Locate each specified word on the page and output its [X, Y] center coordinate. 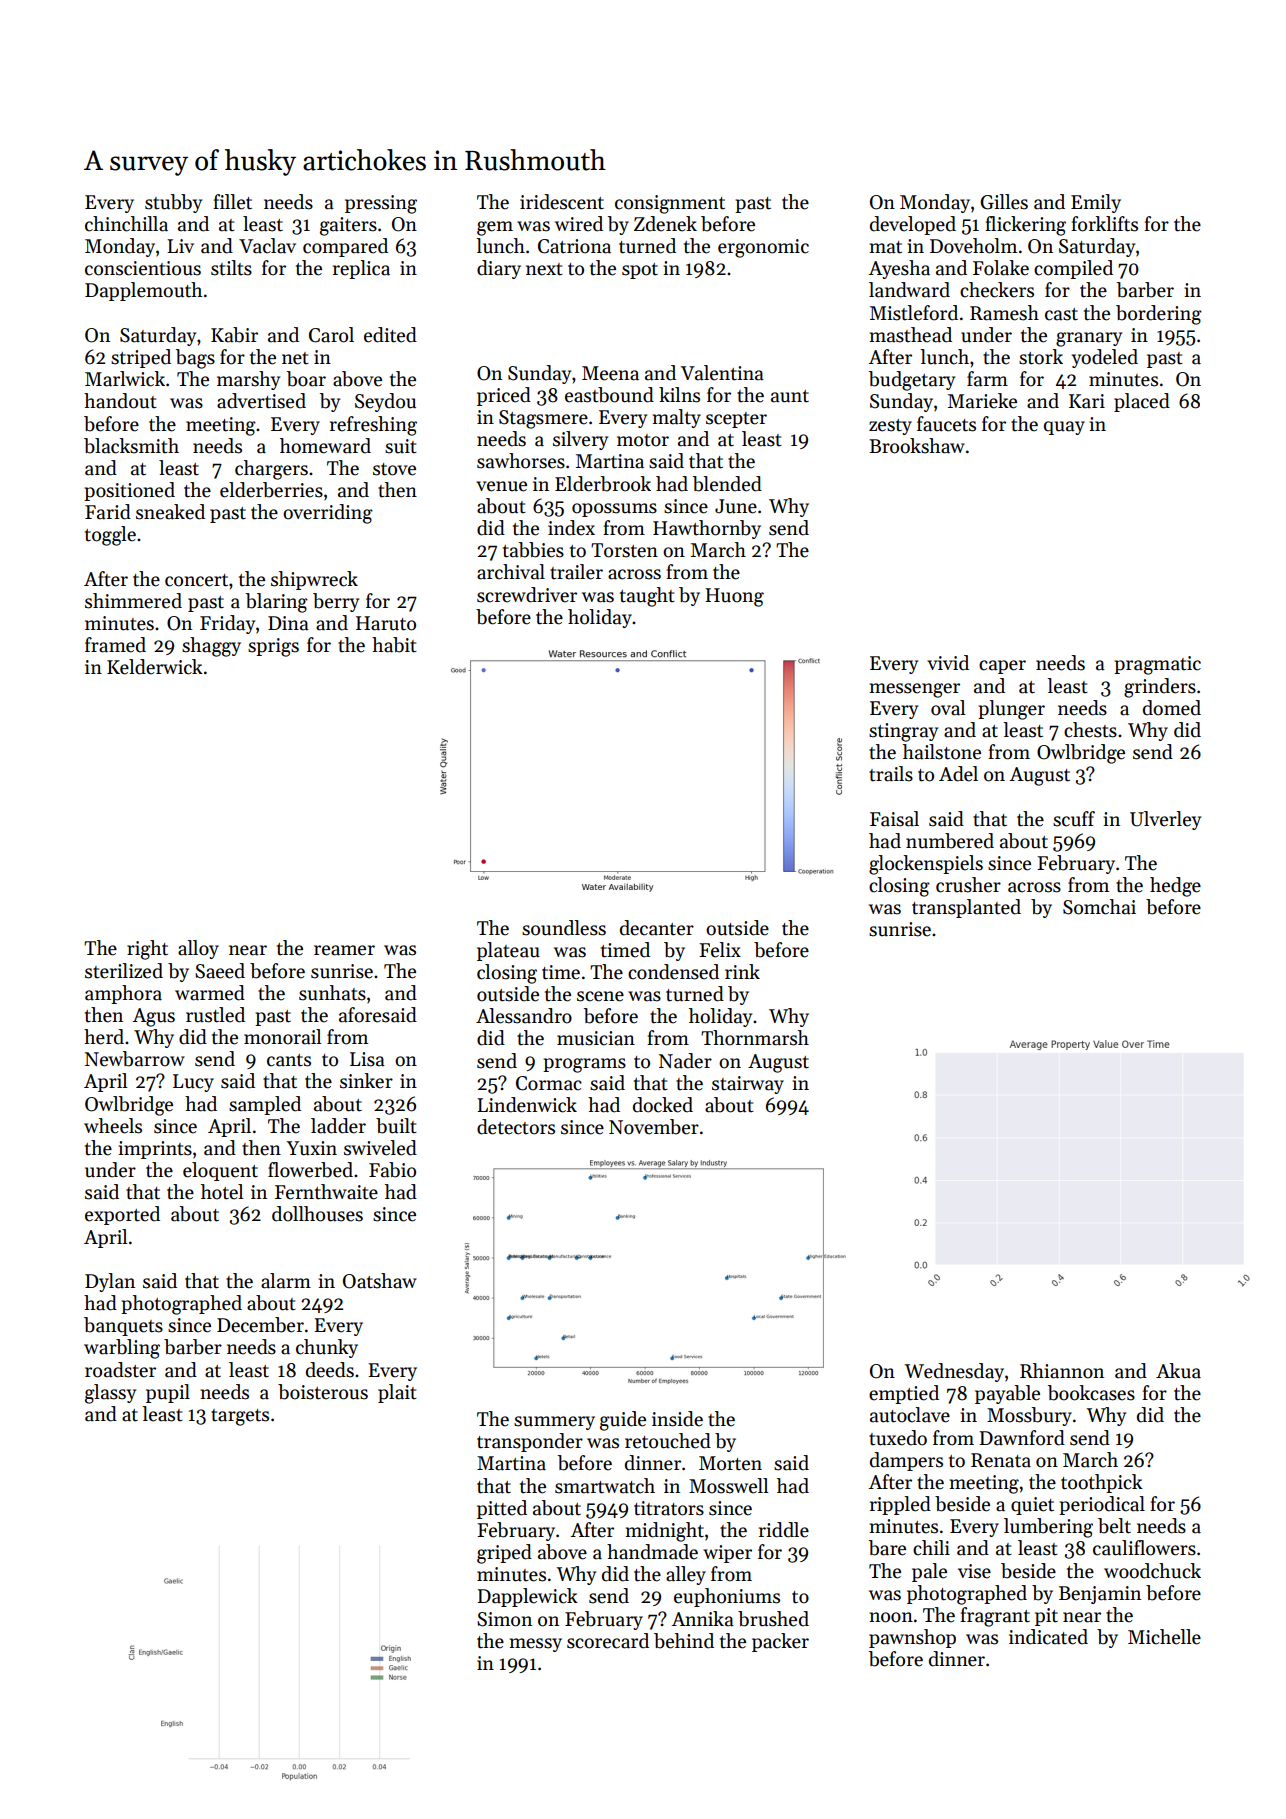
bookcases [1091, 1393]
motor [643, 440]
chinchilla [126, 224]
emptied [904, 1394]
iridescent [562, 202]
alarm [286, 1281]
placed [1142, 402]
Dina [288, 623]
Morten [730, 1463]
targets [240, 1417]
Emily [1096, 203]
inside [677, 1419]
